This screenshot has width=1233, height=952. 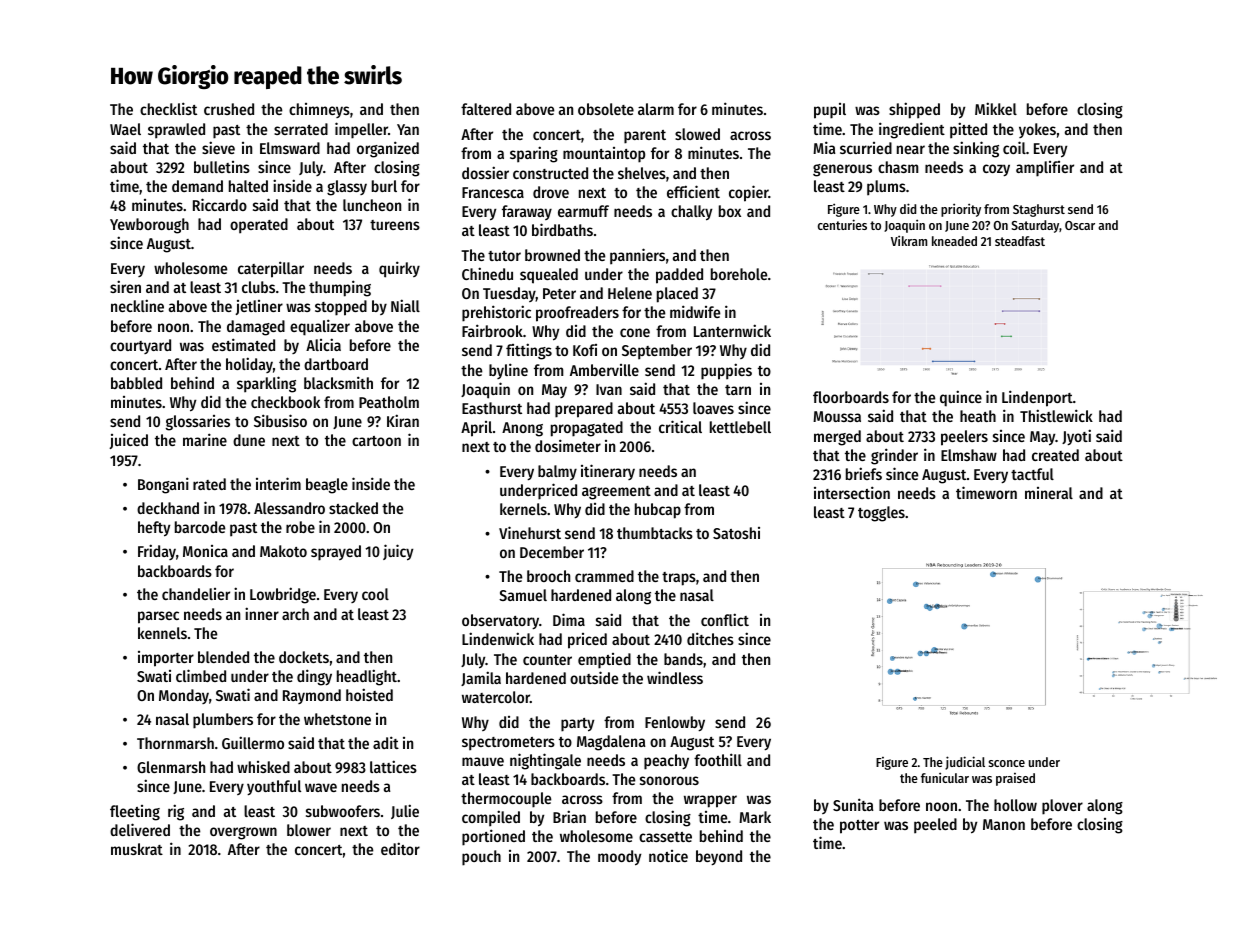 What do you see at coordinates (137, 849) in the screenshot?
I see `muskrat` at bounding box center [137, 849].
